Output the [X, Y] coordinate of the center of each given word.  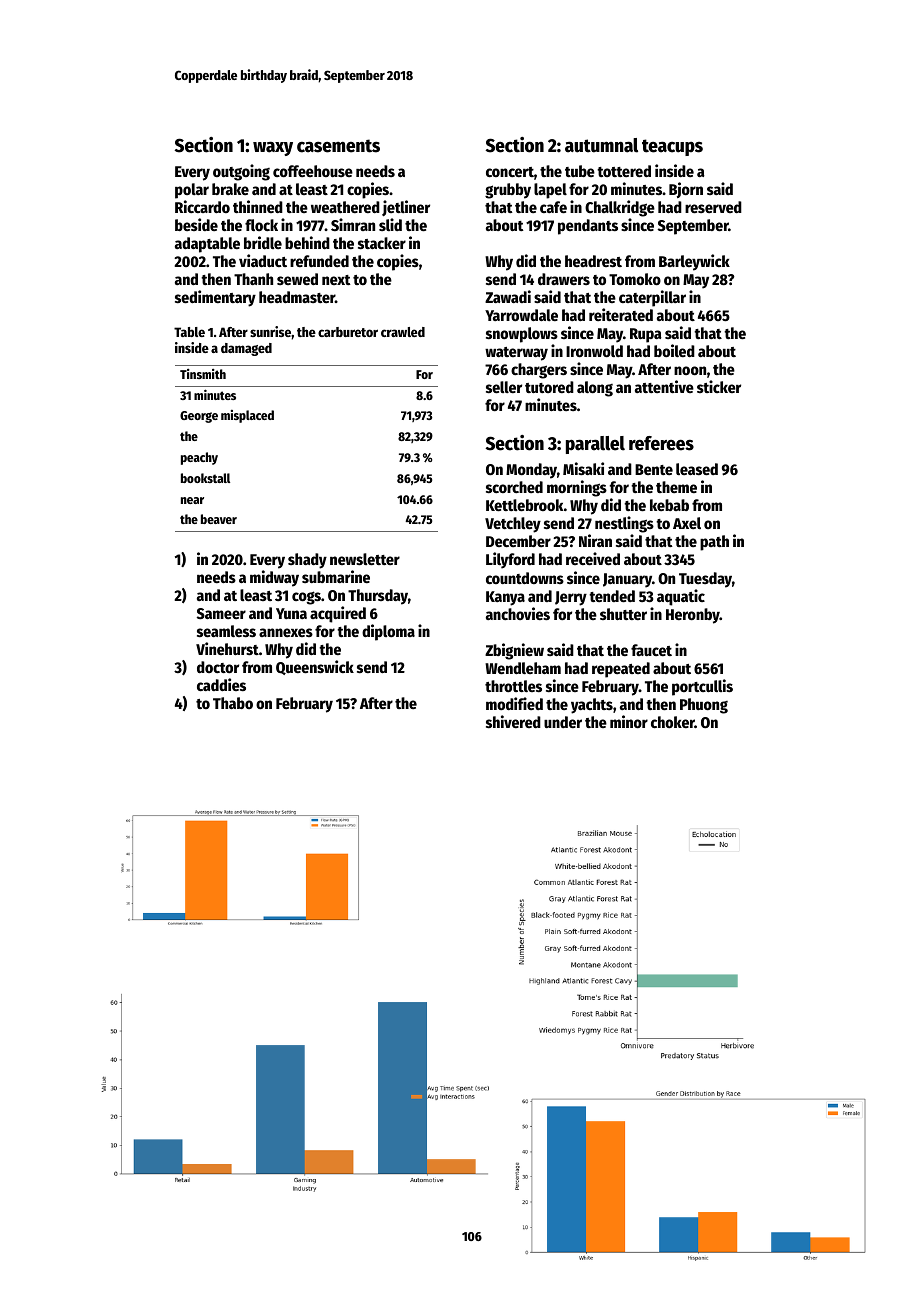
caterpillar [652, 298]
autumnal [601, 145]
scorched [514, 487]
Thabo [233, 703]
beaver [219, 519]
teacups [672, 147]
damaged [246, 349]
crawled [403, 332]
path [714, 543]
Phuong [704, 706]
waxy [273, 148]
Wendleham [523, 668]
